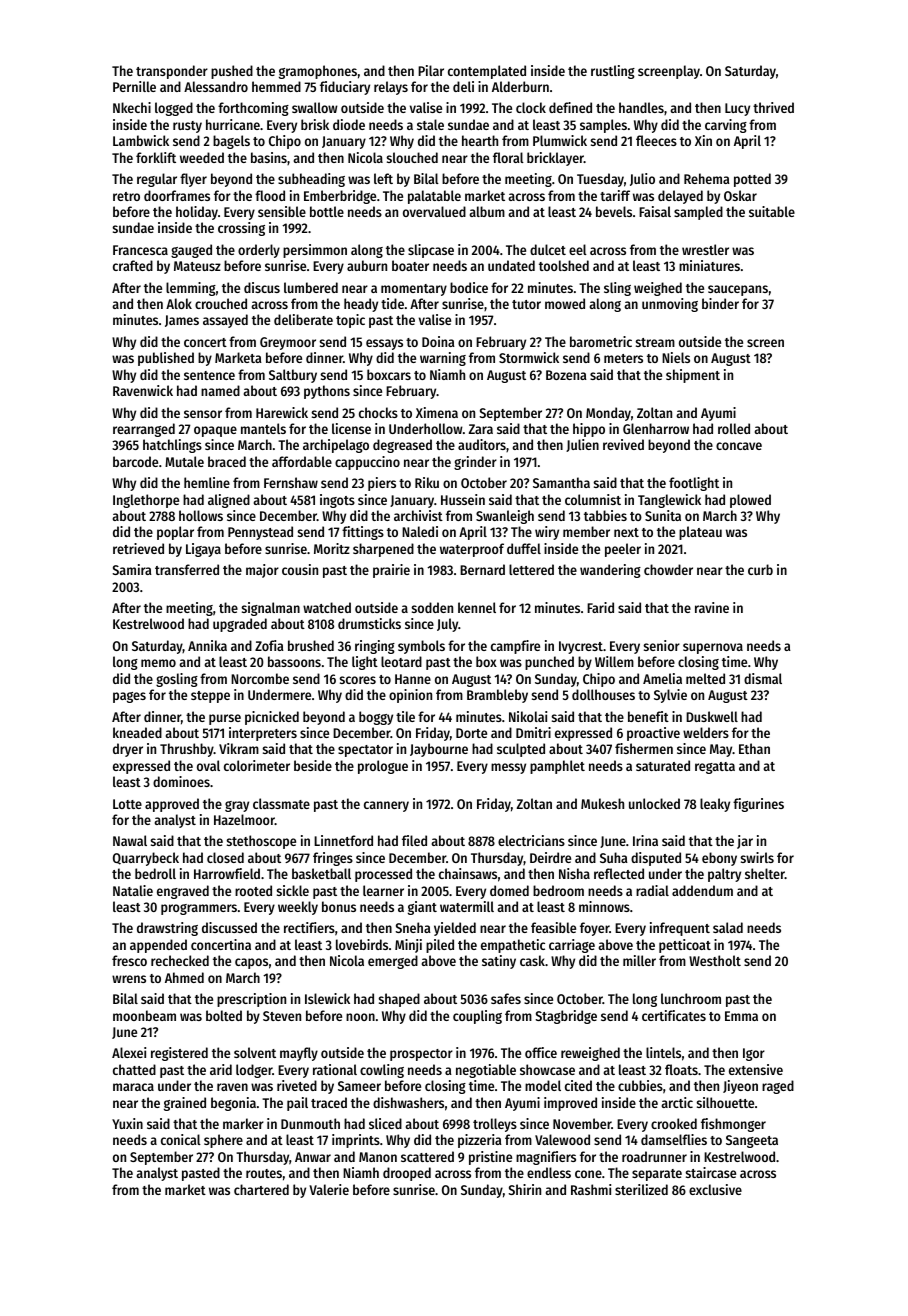 The image size is (908, 1316). I want to click on staircase, so click(711, 1172).
